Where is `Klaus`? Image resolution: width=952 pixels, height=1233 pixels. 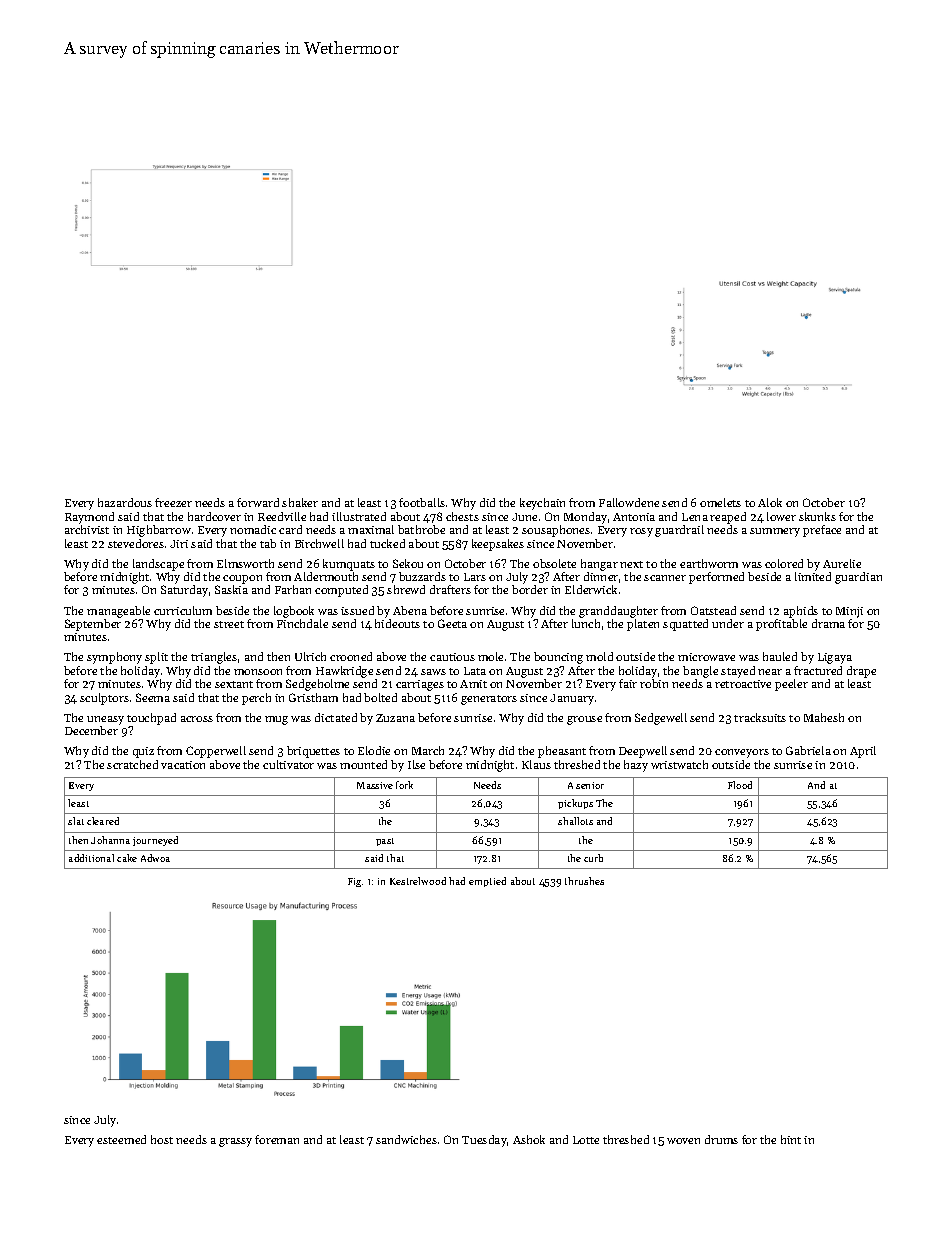 Klaus is located at coordinates (536, 764).
